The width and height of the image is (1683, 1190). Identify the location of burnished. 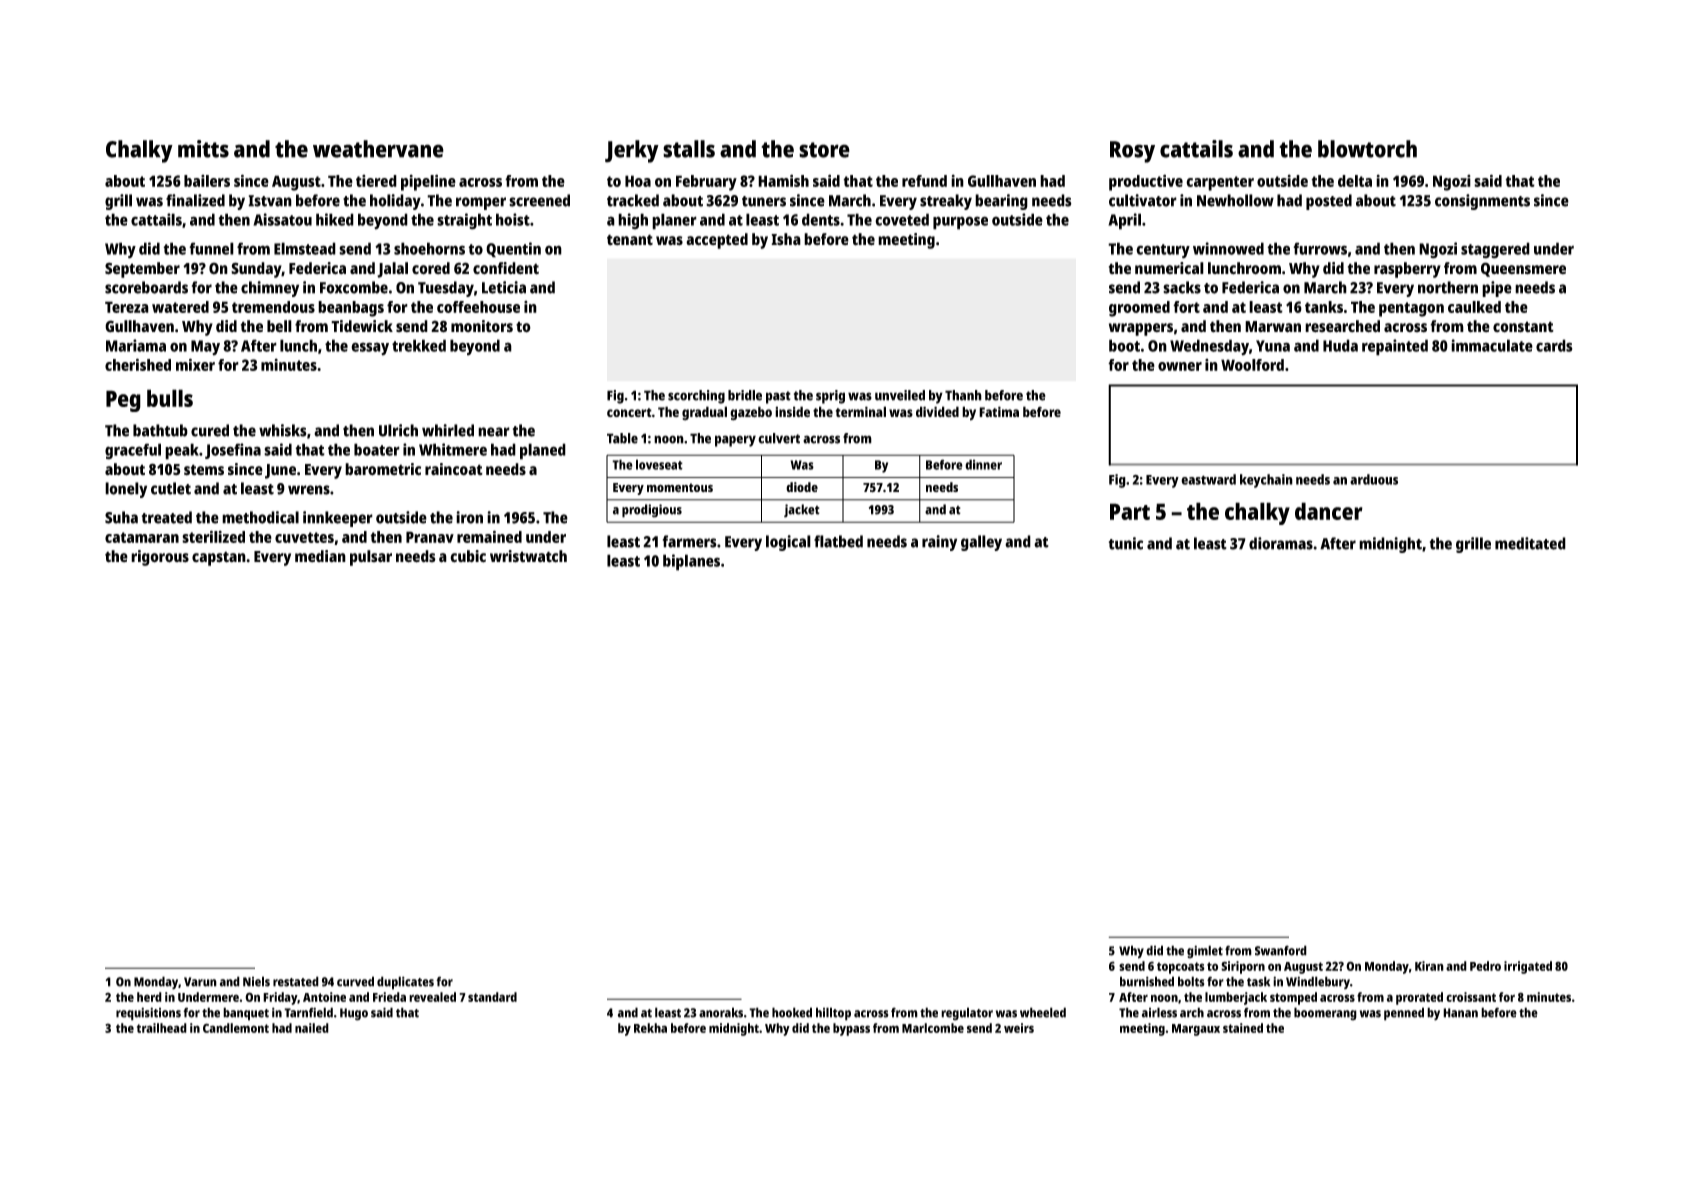
(1147, 981).
